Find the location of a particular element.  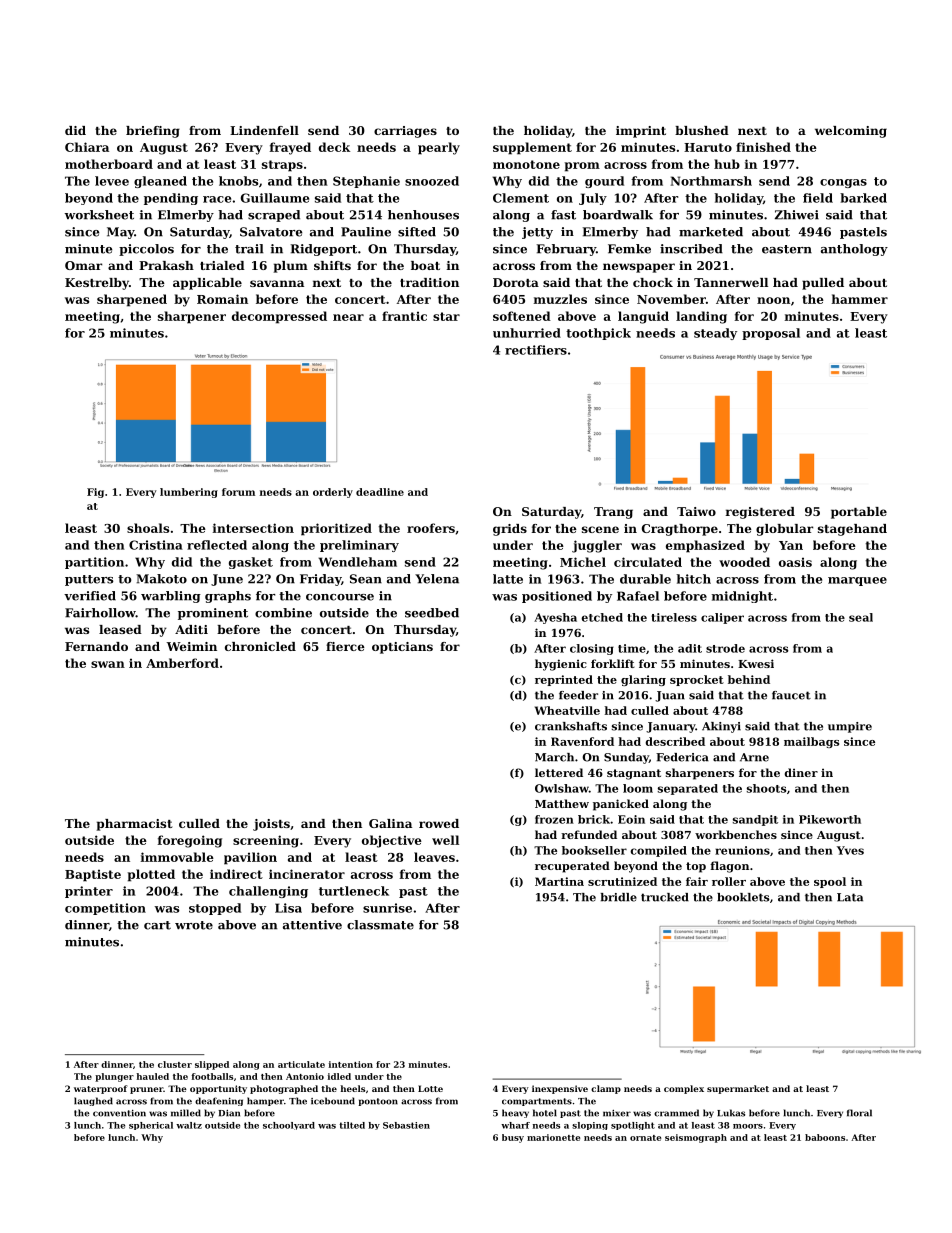

Lindenfell is located at coordinates (264, 130).
